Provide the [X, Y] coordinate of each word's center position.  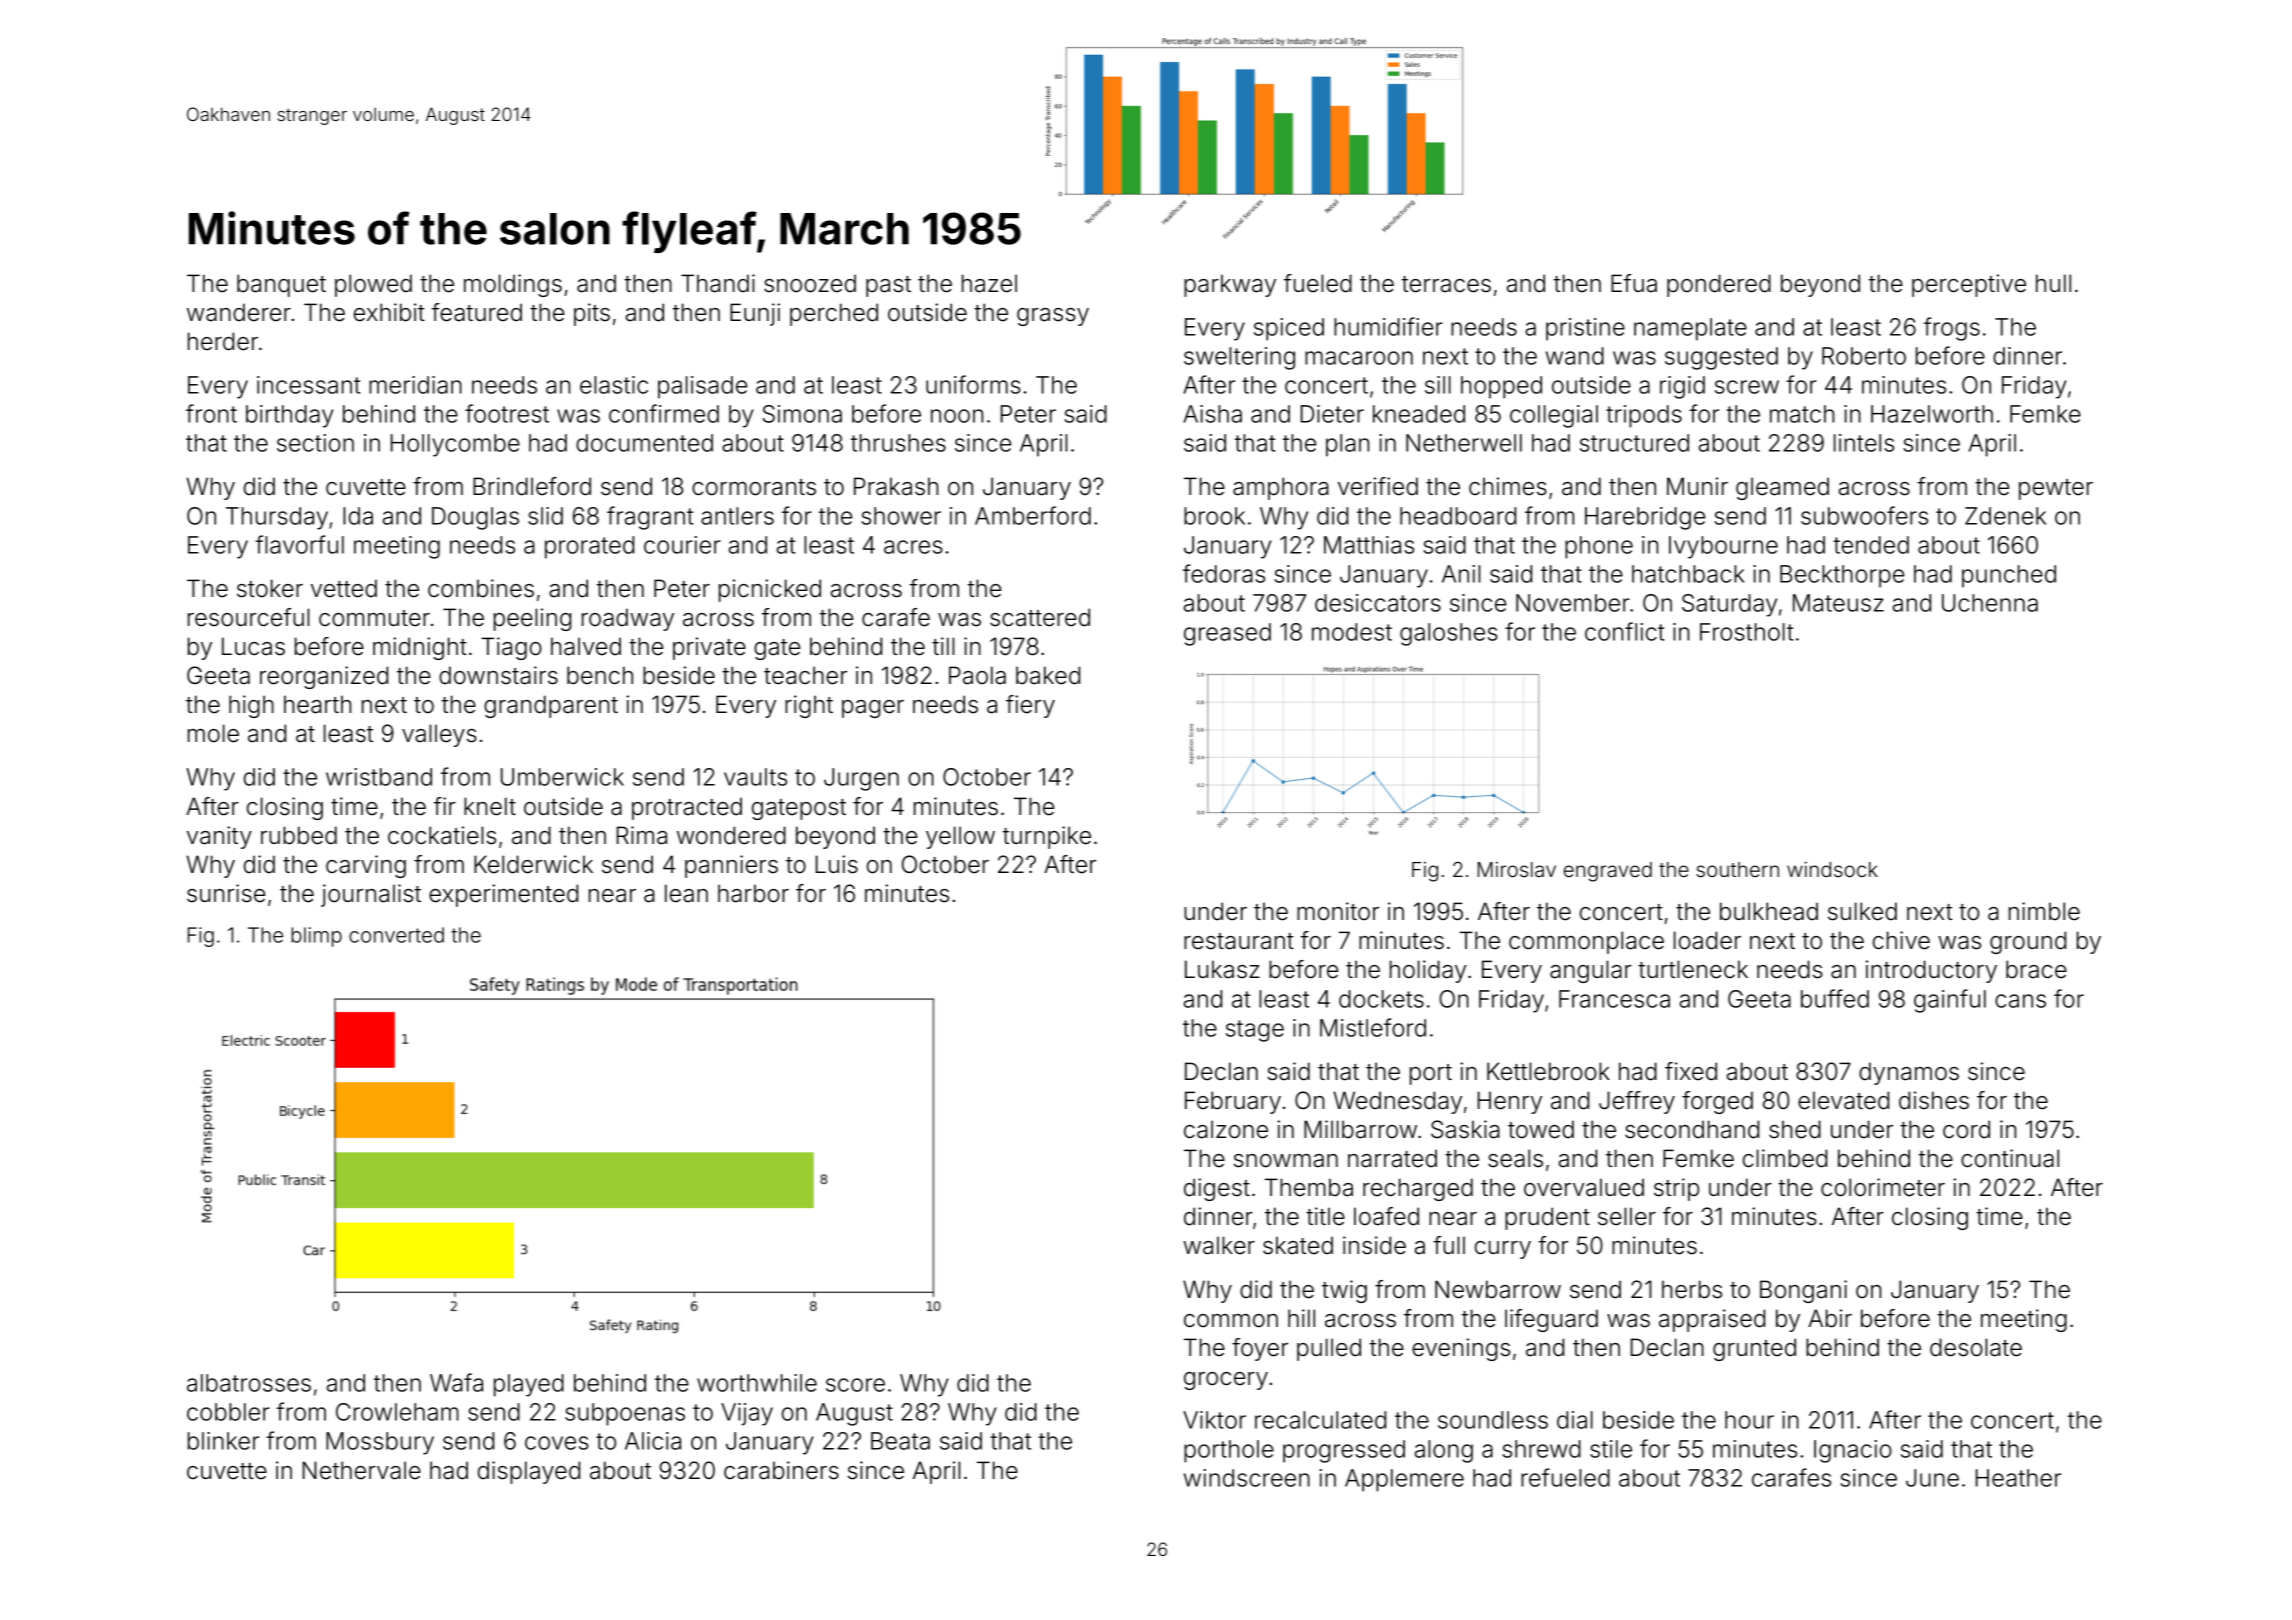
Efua [1634, 283]
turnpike [1047, 837]
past [888, 286]
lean [686, 893]
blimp [316, 937]
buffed [1835, 998]
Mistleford [1373, 1027]
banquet [281, 285]
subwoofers [1864, 515]
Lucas [253, 646]
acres [913, 547]
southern [1737, 869]
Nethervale [362, 1470]
